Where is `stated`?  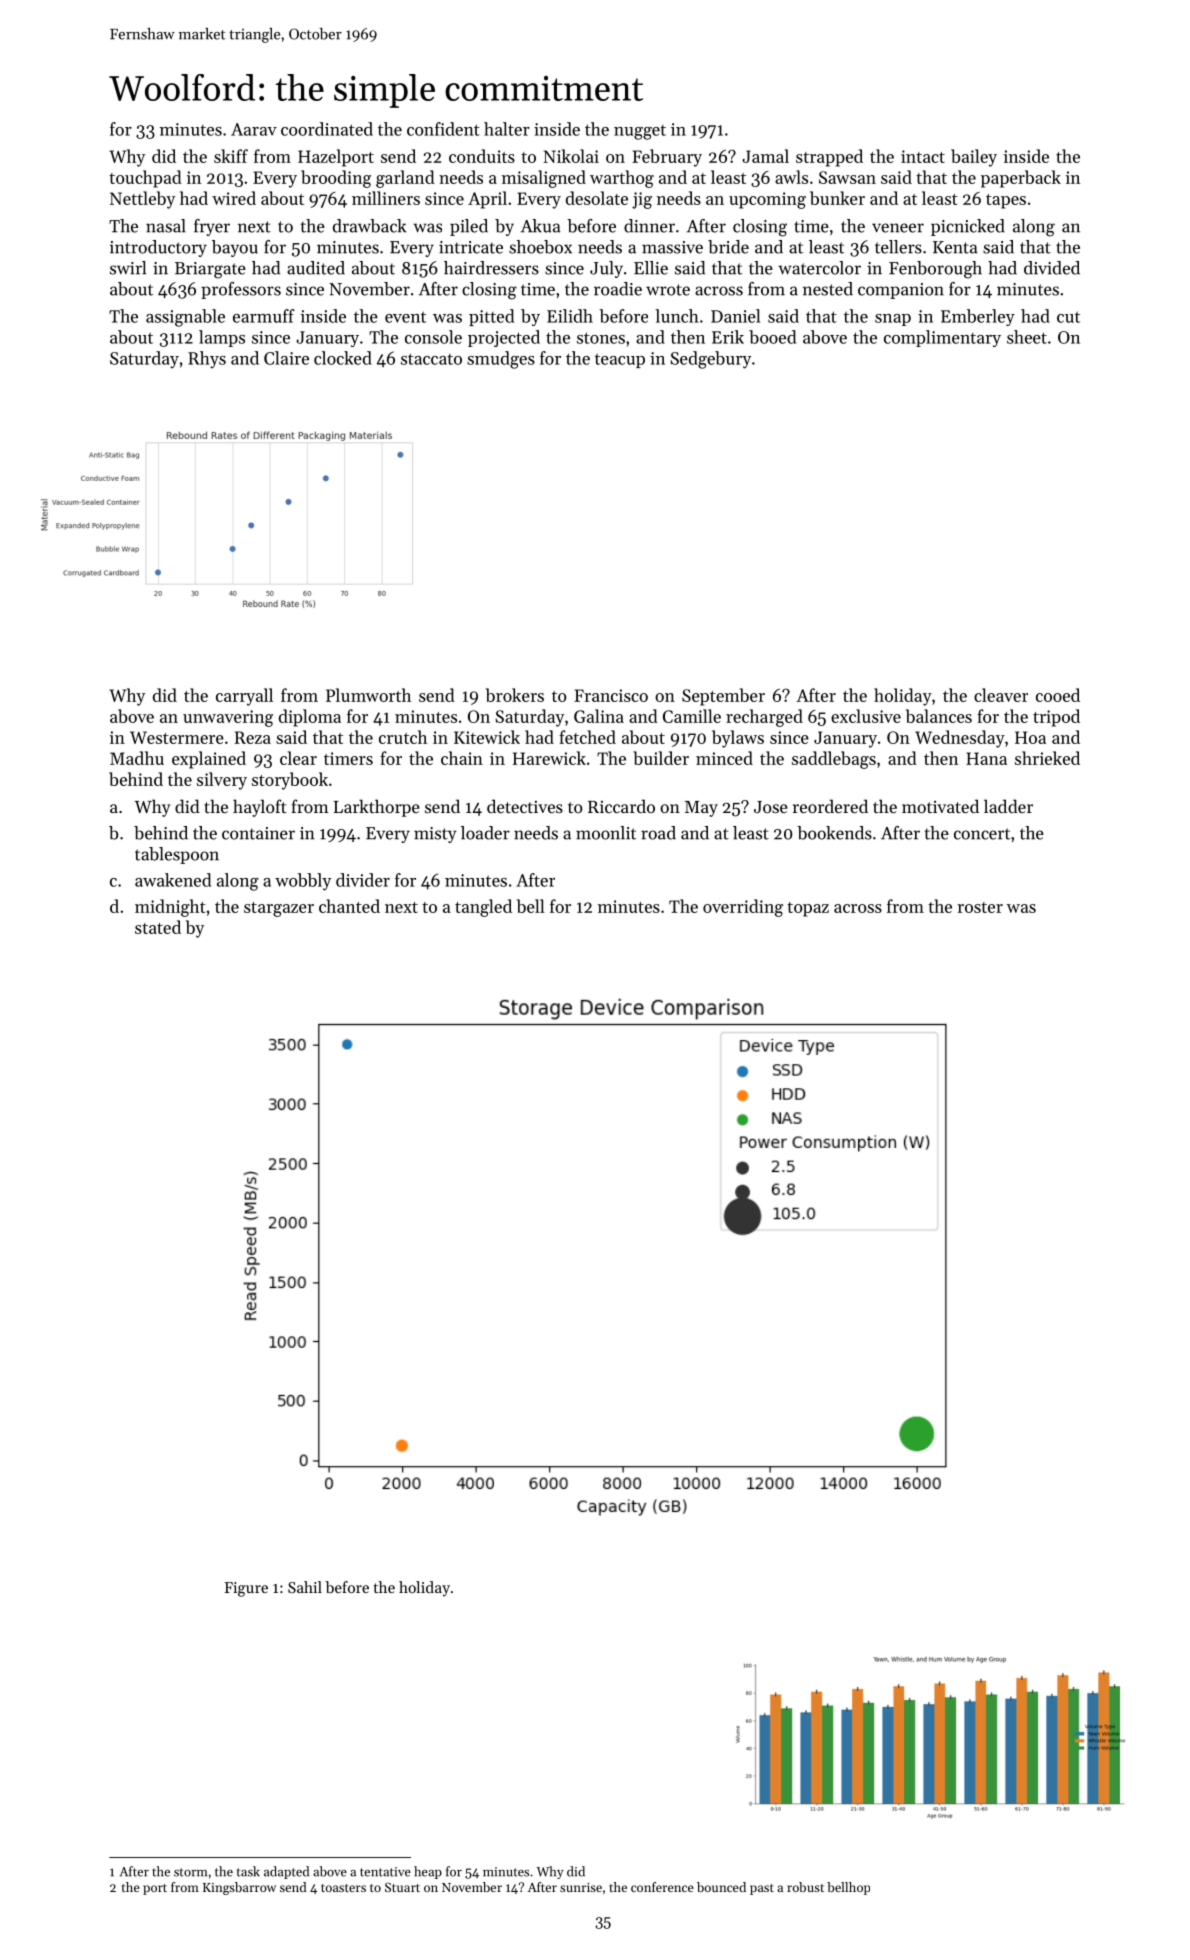 stated is located at coordinates (158, 927).
